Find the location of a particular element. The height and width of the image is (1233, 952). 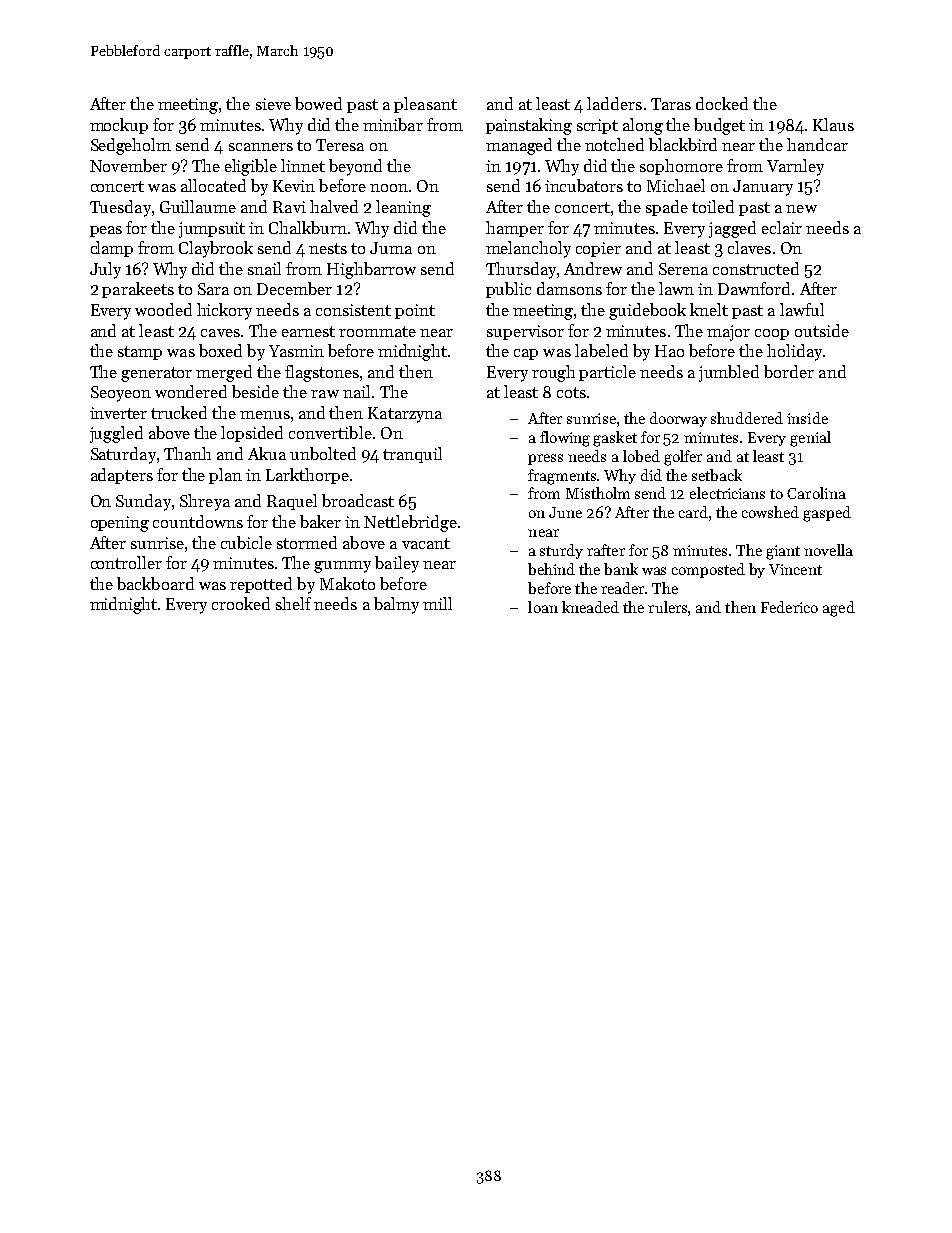

painstaking is located at coordinates (529, 126).
